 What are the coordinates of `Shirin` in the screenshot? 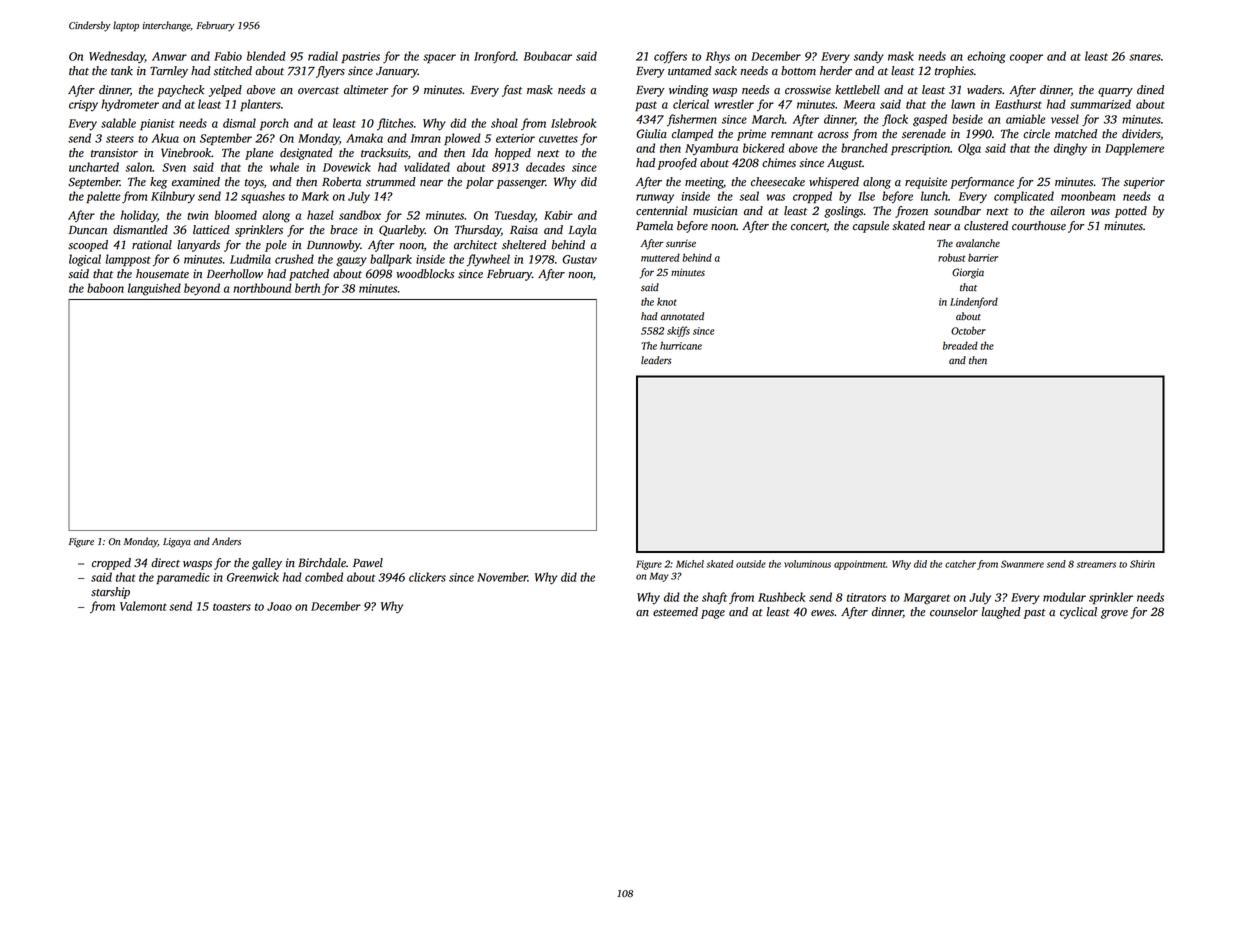 It's located at (1142, 564).
